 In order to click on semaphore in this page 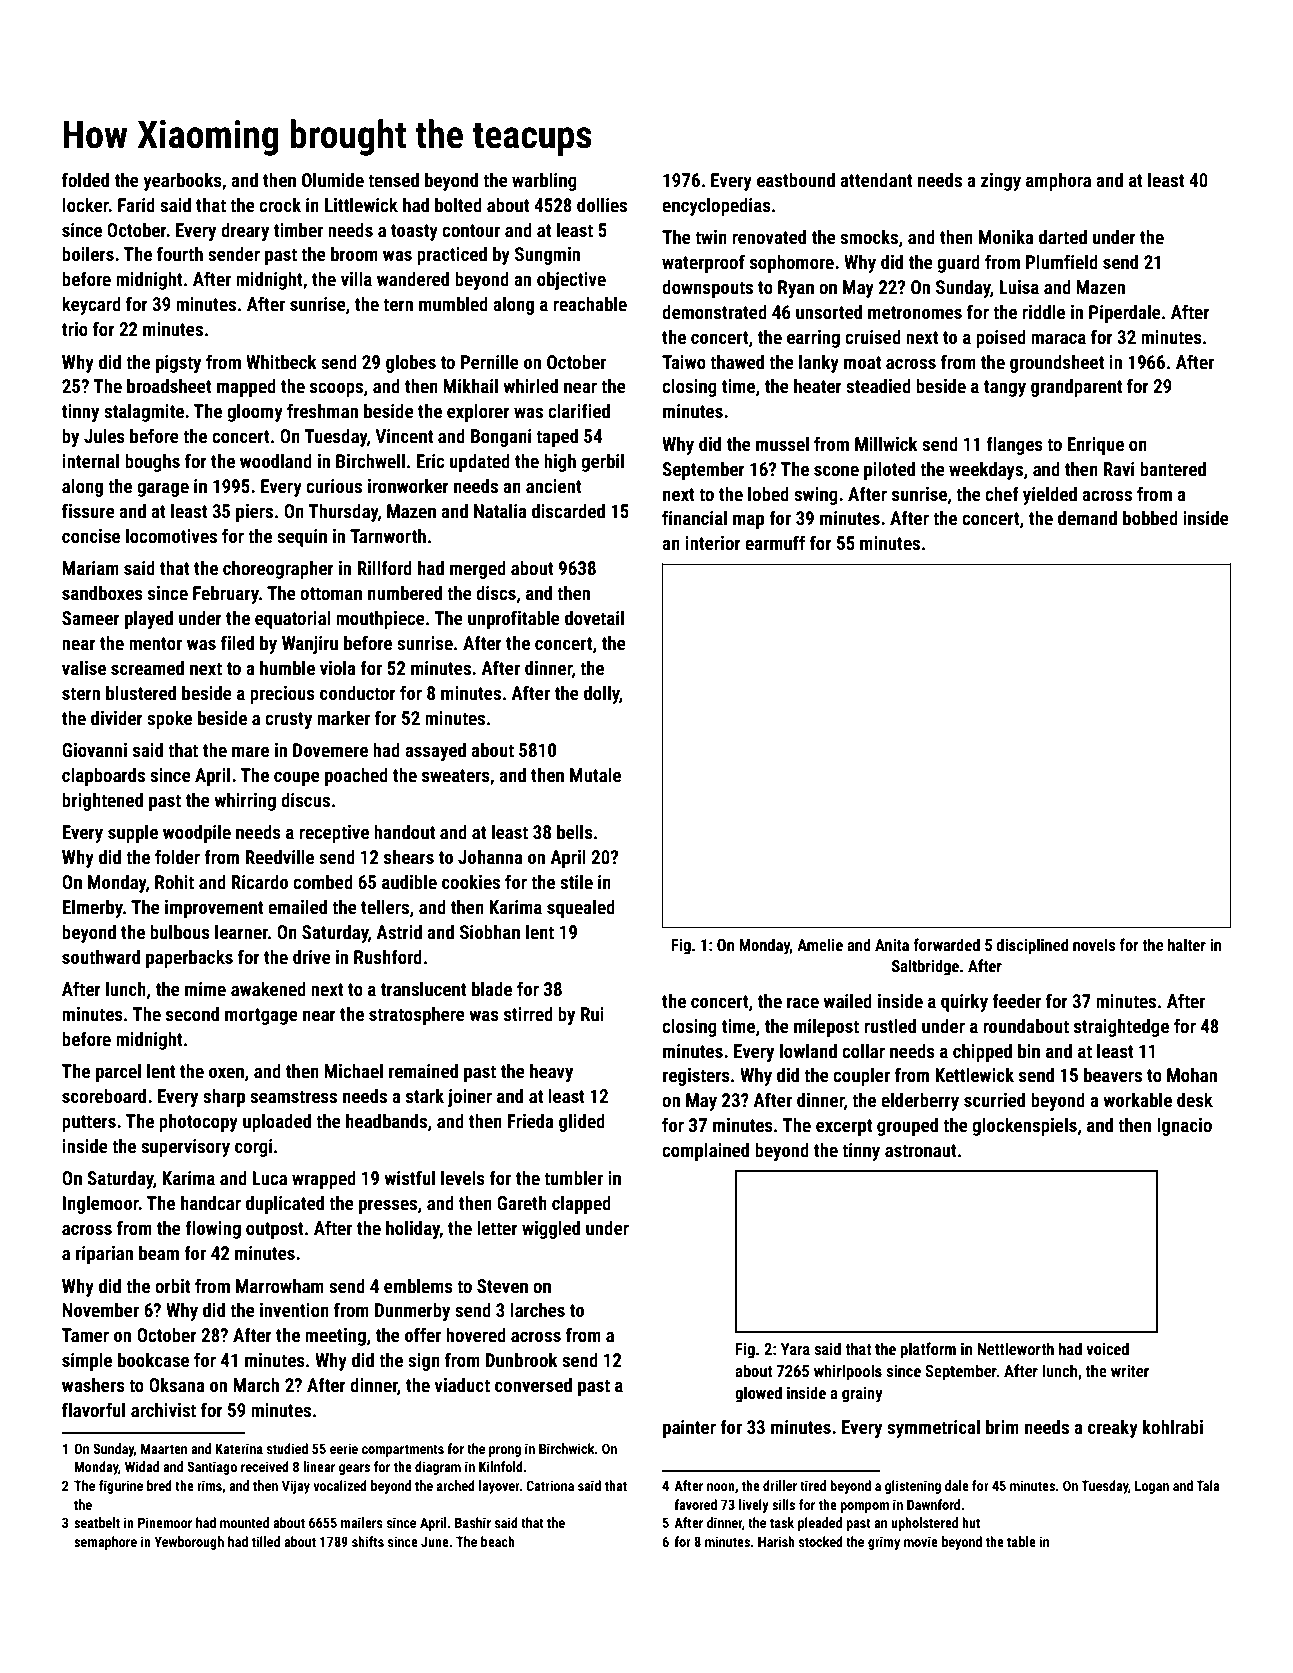, I will do `click(105, 1543)`.
